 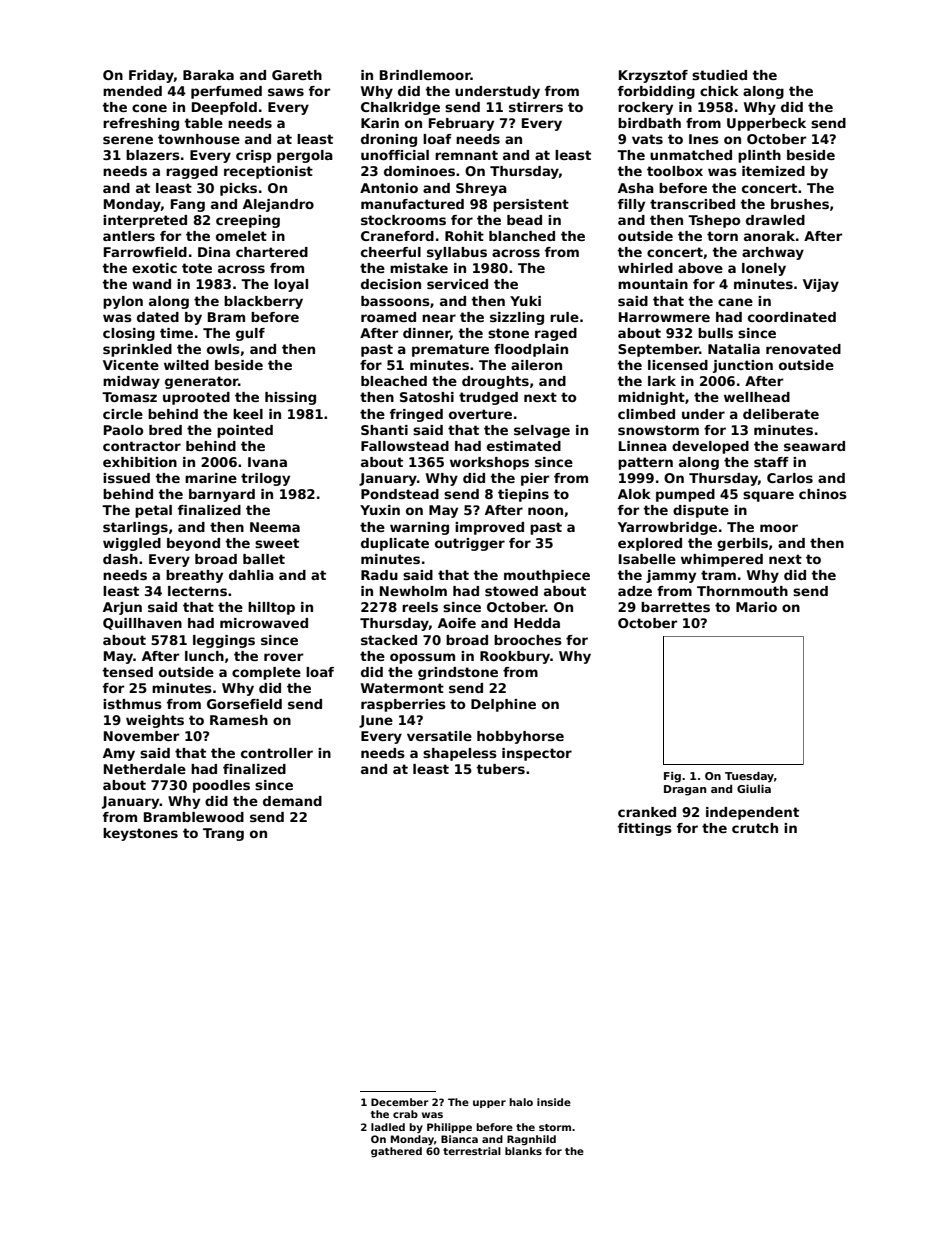 I want to click on fittings, so click(x=645, y=829).
